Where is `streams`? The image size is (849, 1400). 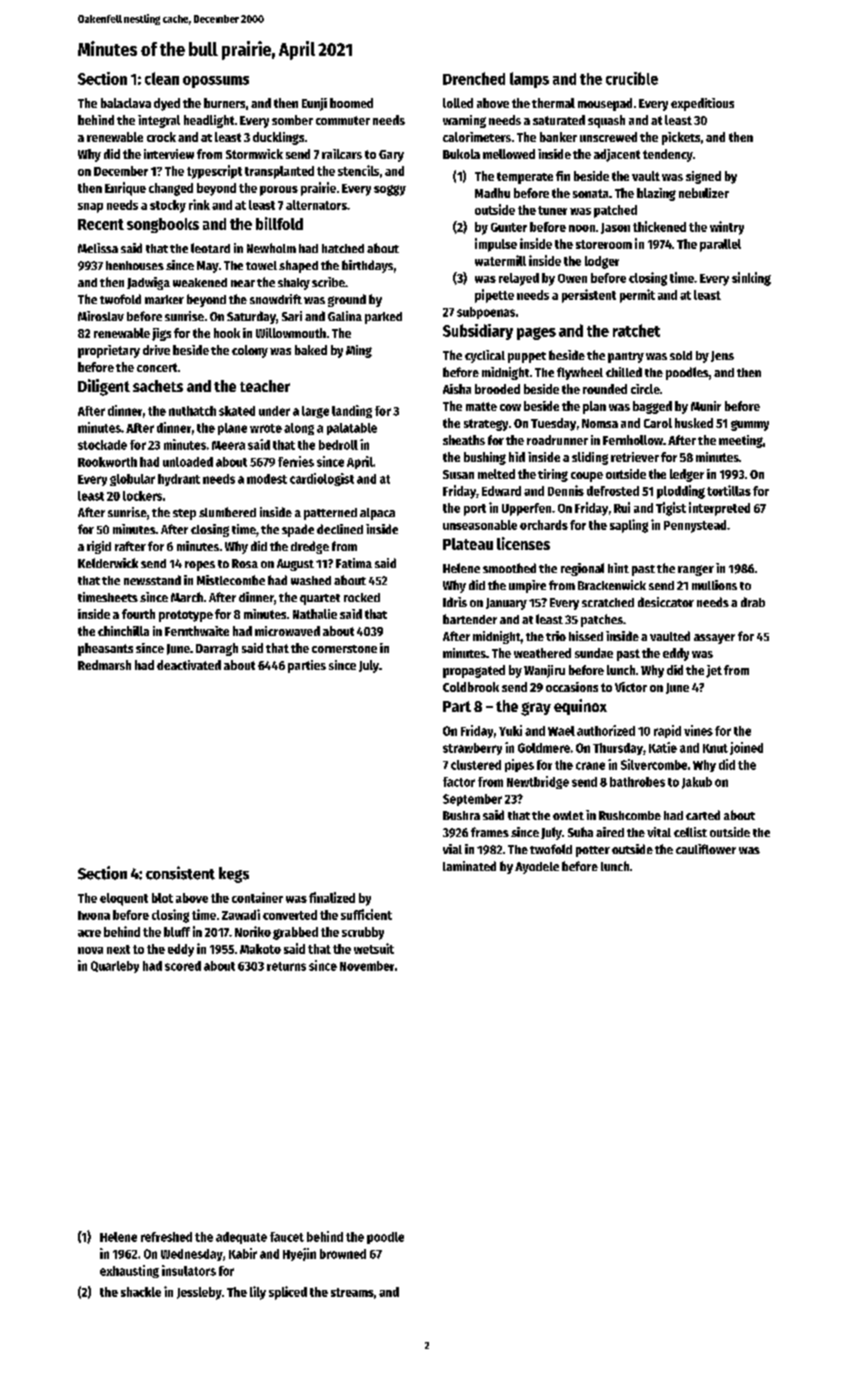 streams is located at coordinates (352, 1292).
